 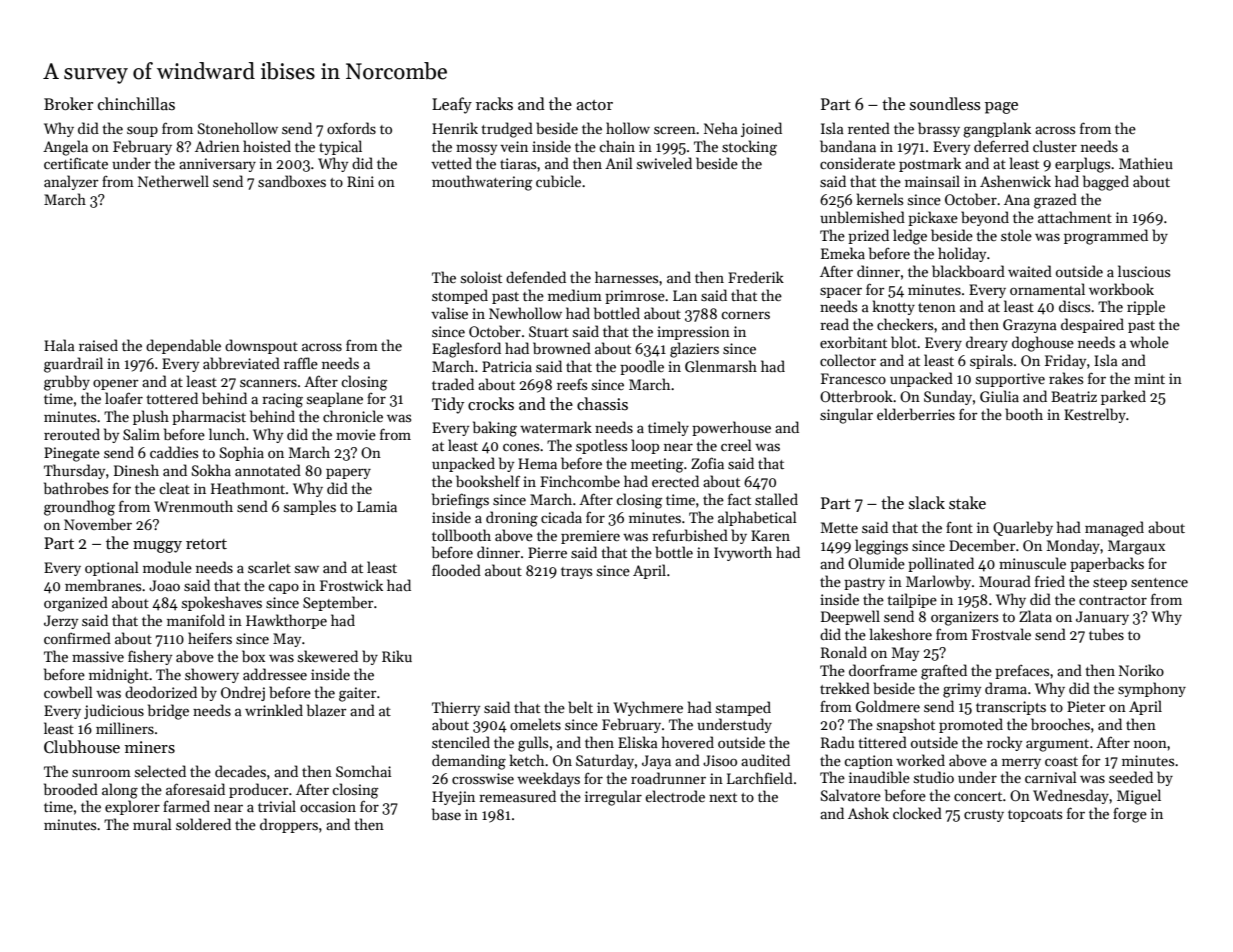 What do you see at coordinates (469, 762) in the screenshot?
I see `demanding` at bounding box center [469, 762].
